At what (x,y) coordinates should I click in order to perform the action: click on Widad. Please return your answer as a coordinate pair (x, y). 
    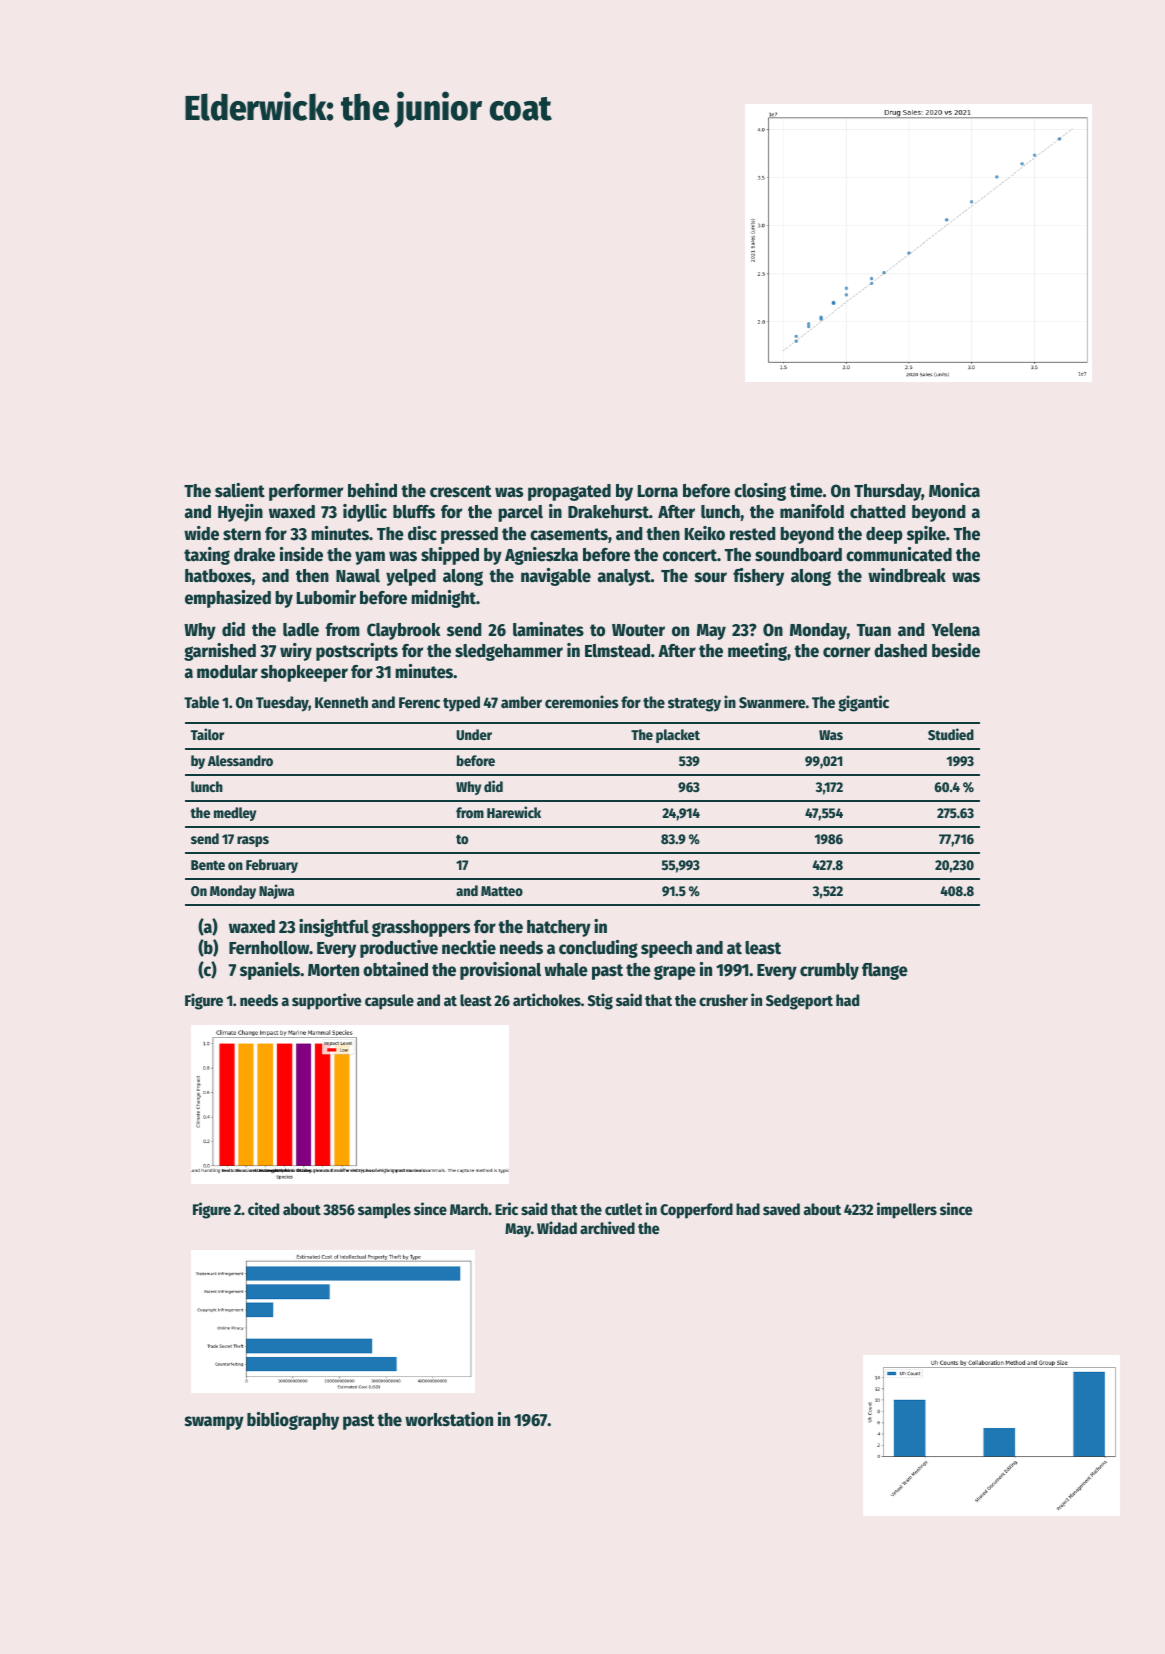
    Looking at the image, I should click on (557, 1227).
